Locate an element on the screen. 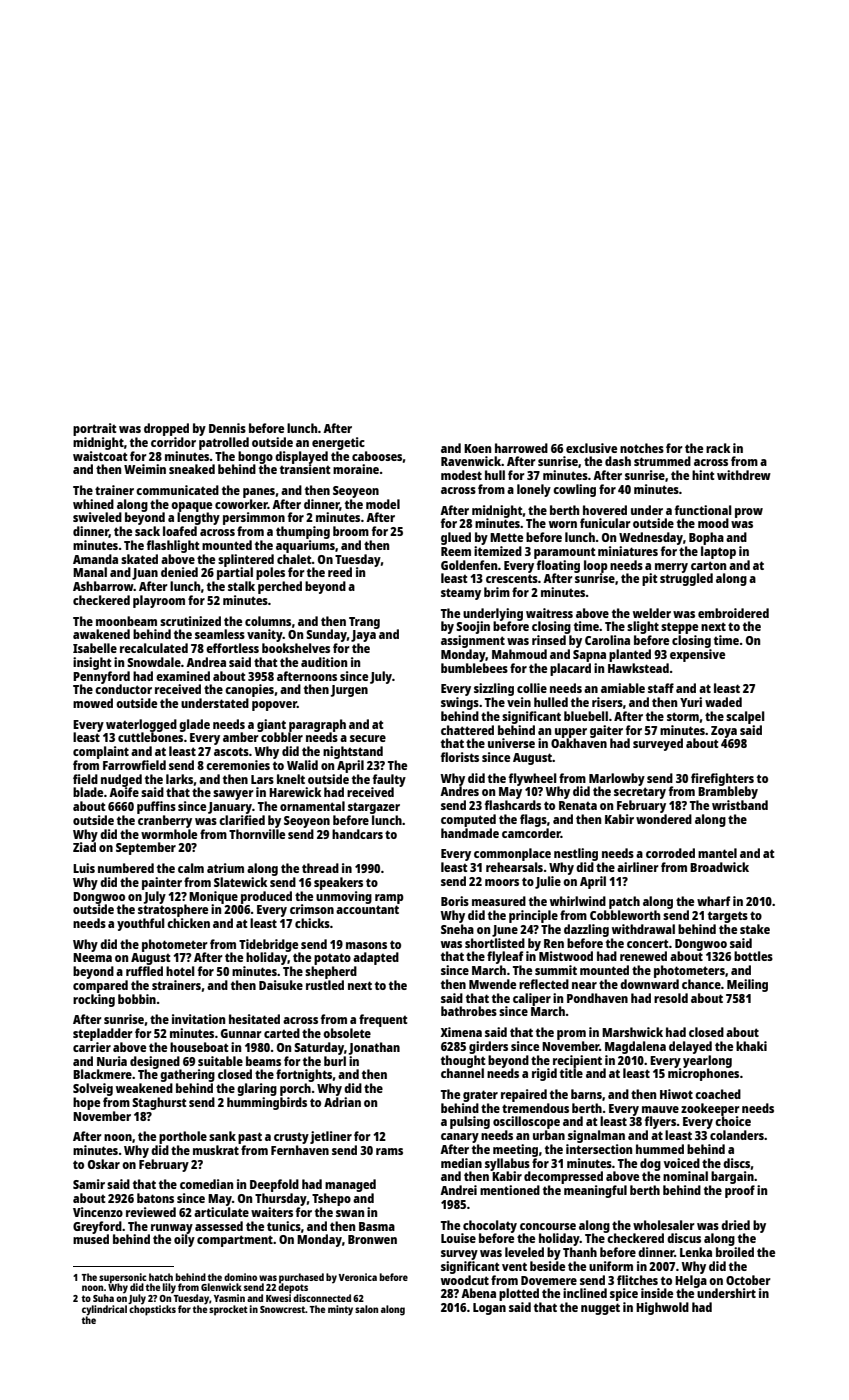 This screenshot has height=1400, width=849. Sneha is located at coordinates (457, 929).
